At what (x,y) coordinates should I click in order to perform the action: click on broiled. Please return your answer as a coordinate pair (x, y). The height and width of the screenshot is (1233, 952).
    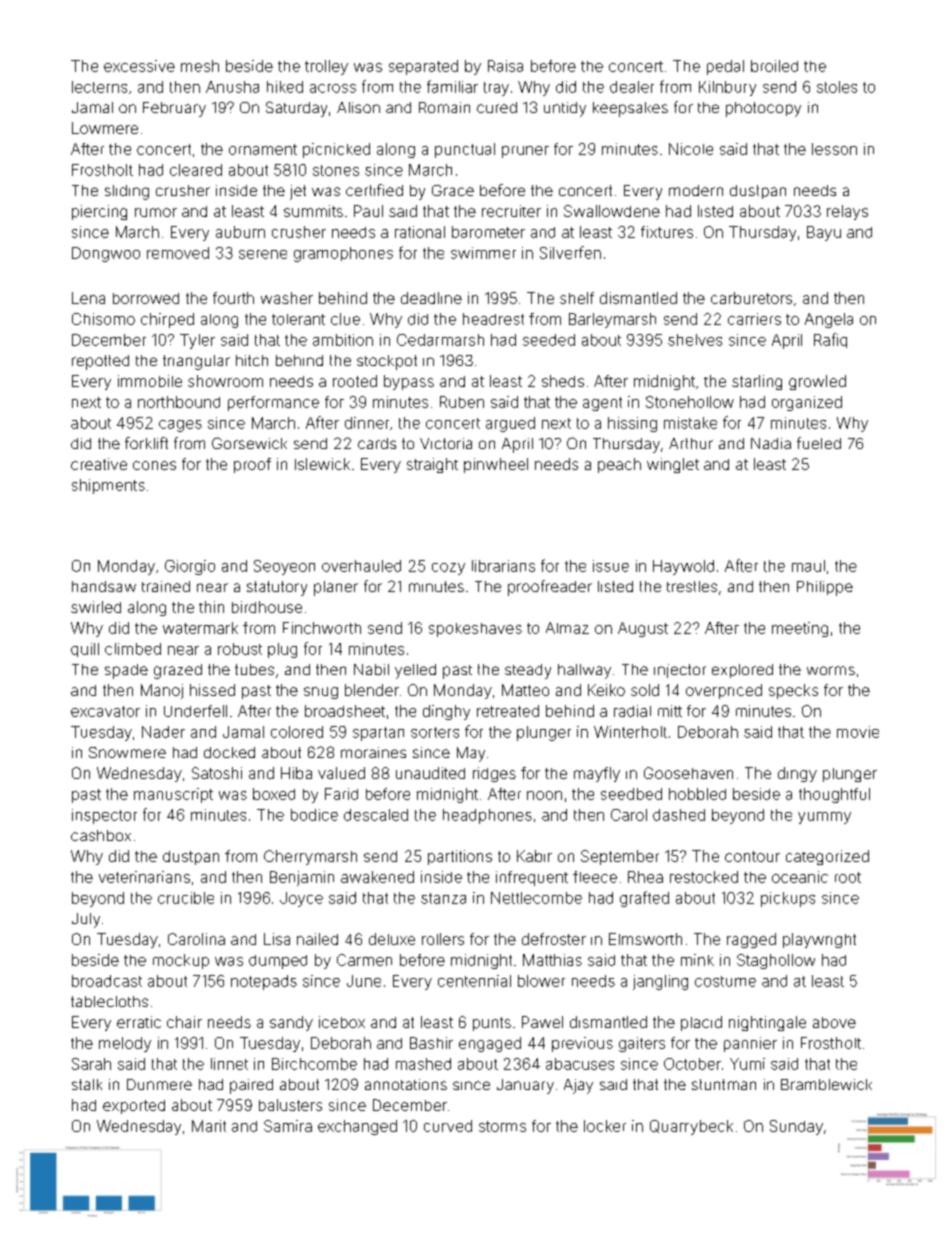
    Looking at the image, I should click on (774, 66).
